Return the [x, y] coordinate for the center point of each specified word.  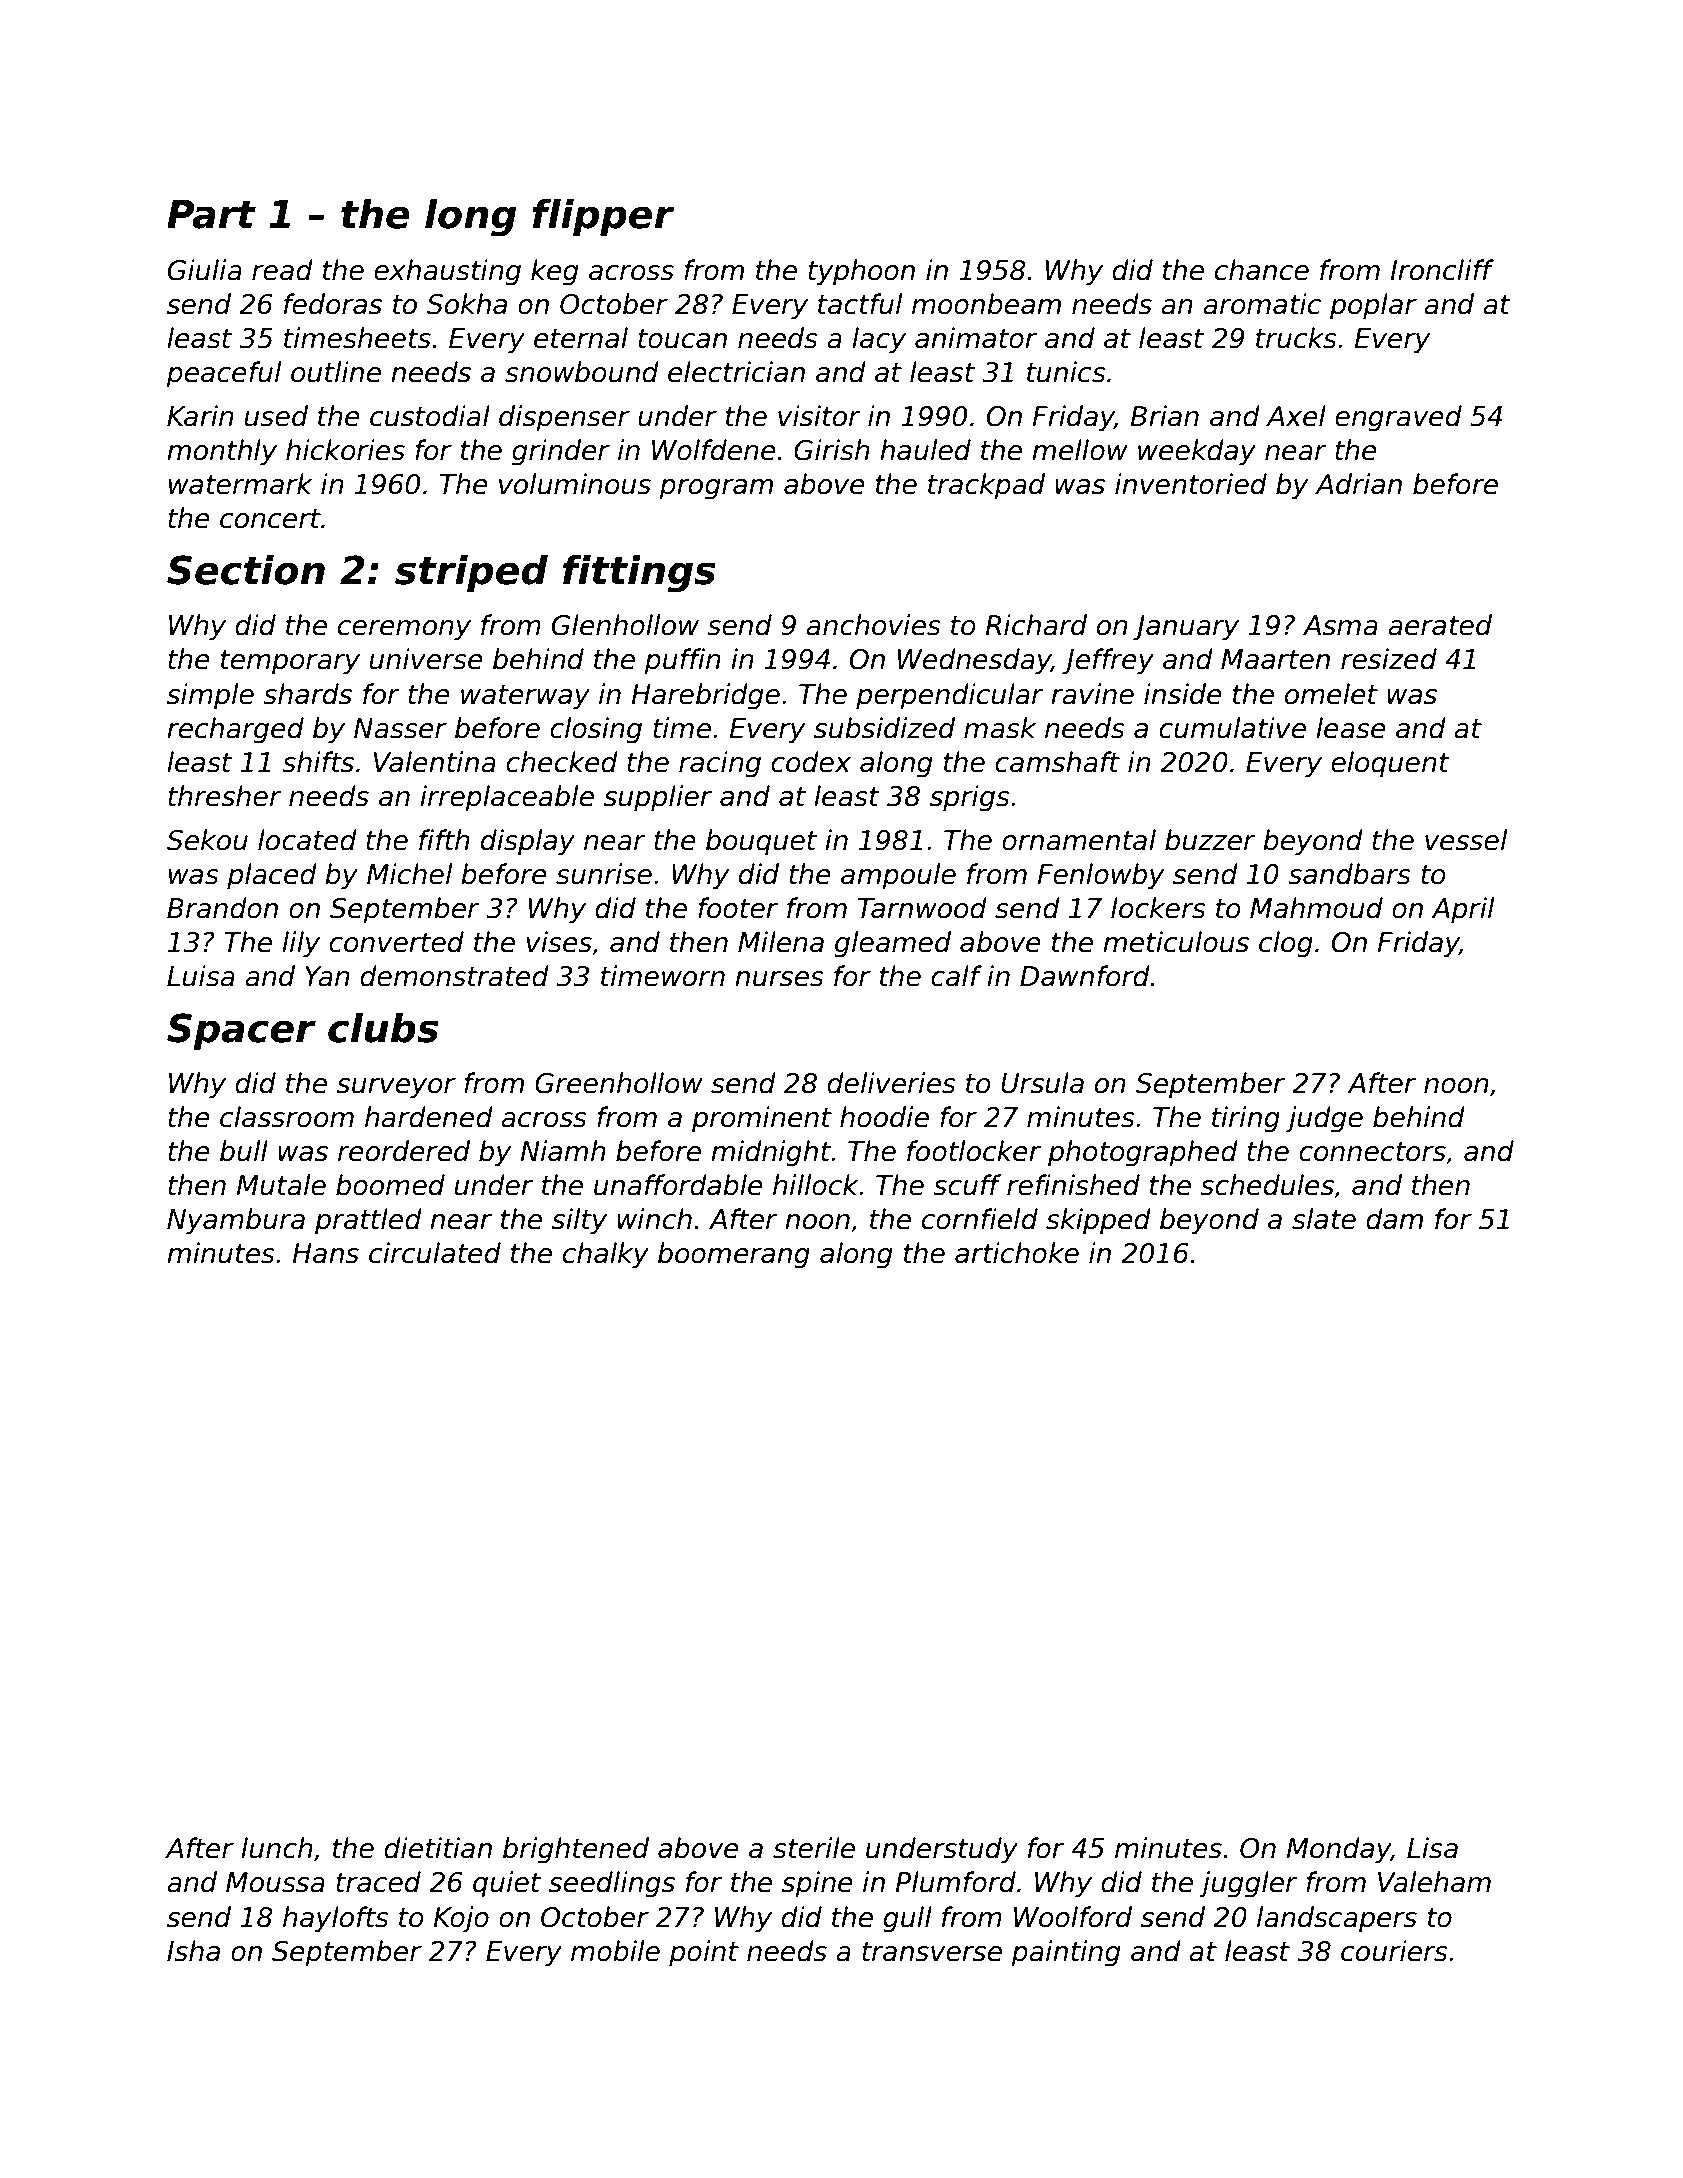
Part [211, 214]
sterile [814, 1848]
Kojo [461, 1919]
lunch [276, 1848]
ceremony [404, 630]
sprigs [970, 798]
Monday [1338, 1850]
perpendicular [950, 696]
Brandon [222, 908]
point [704, 1953]
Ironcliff [1442, 270]
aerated [1440, 625]
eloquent [1390, 764]
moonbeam [986, 304]
